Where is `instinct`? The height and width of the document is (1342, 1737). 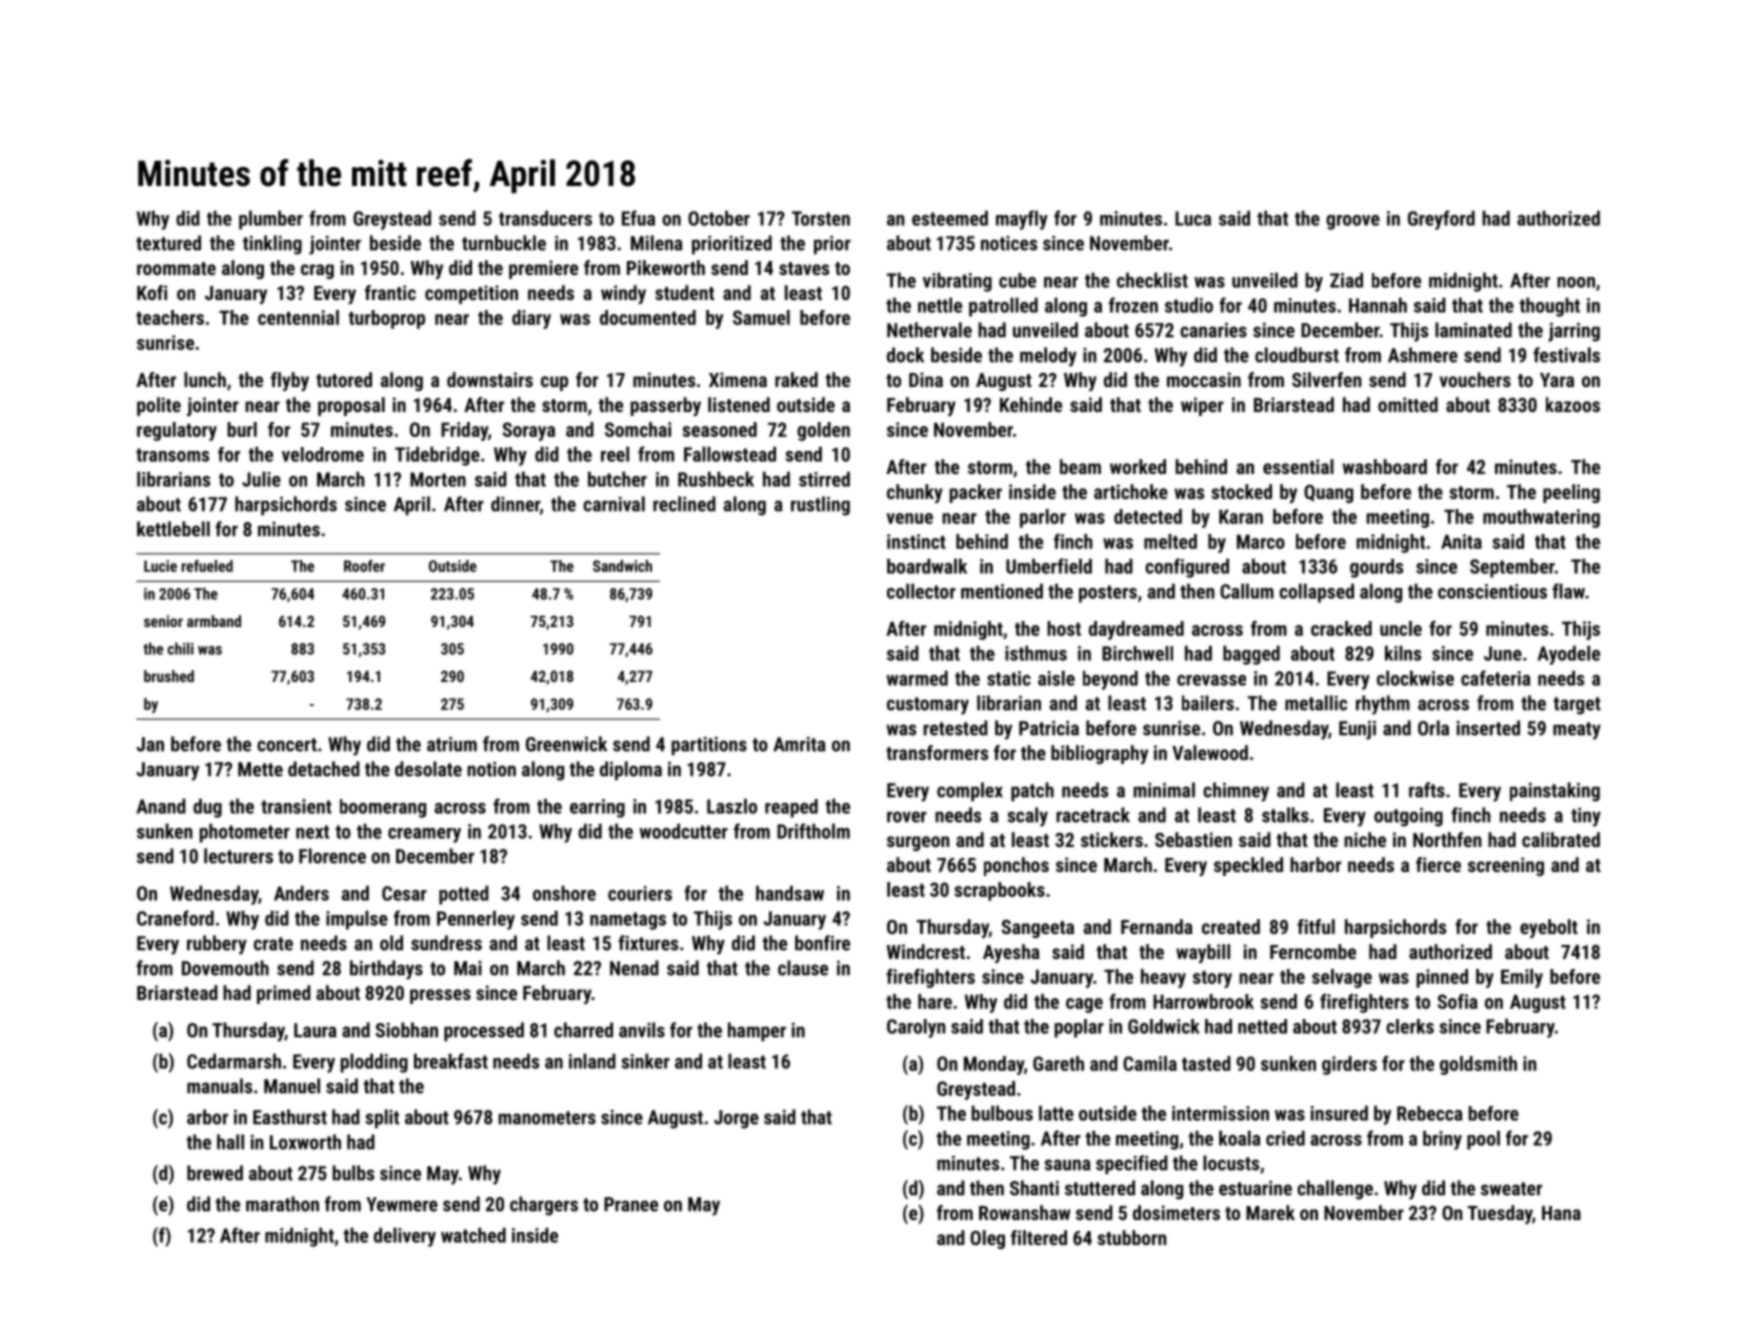 instinct is located at coordinates (916, 541).
